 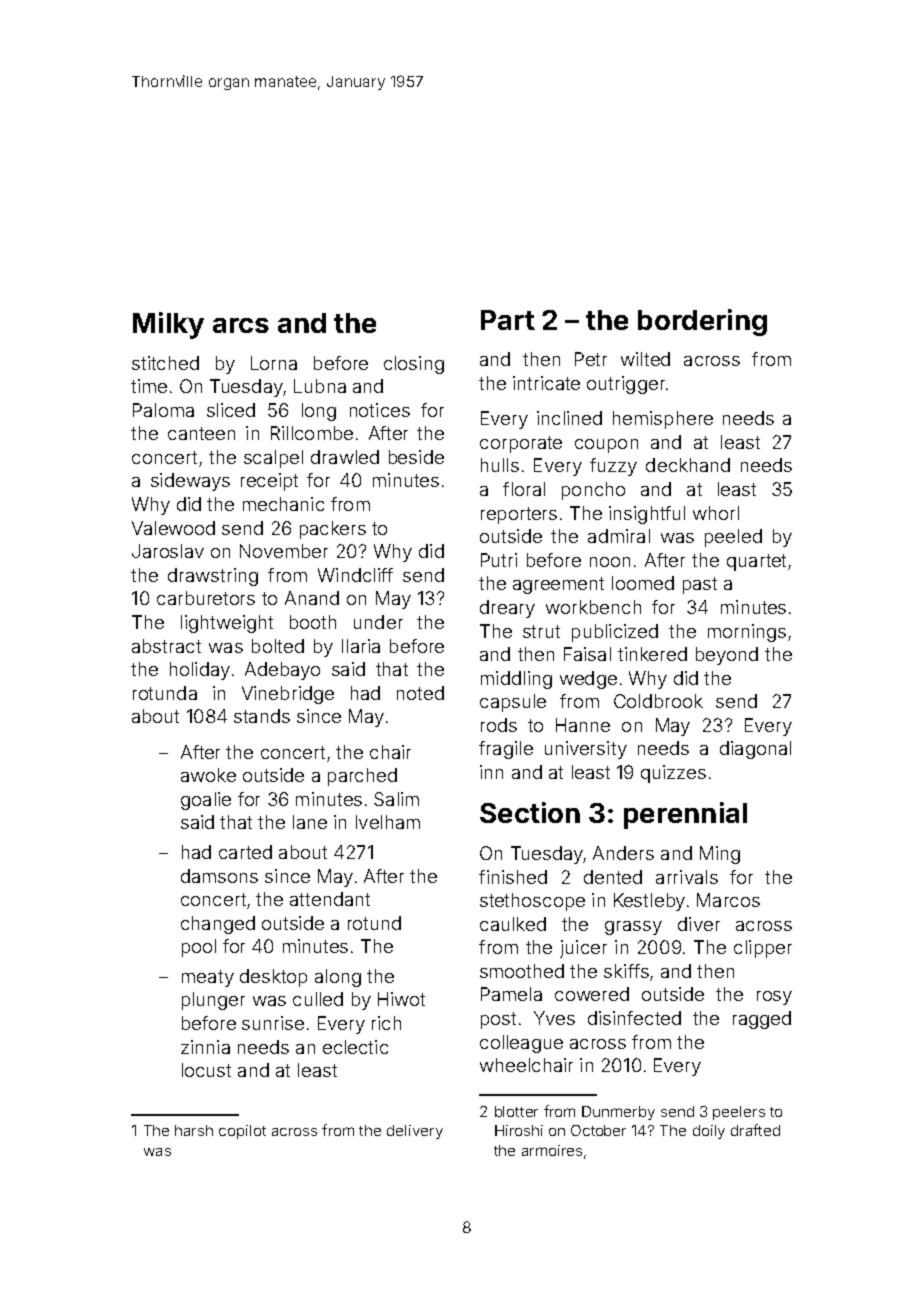 What do you see at coordinates (165, 363) in the image?
I see `stitched` at bounding box center [165, 363].
